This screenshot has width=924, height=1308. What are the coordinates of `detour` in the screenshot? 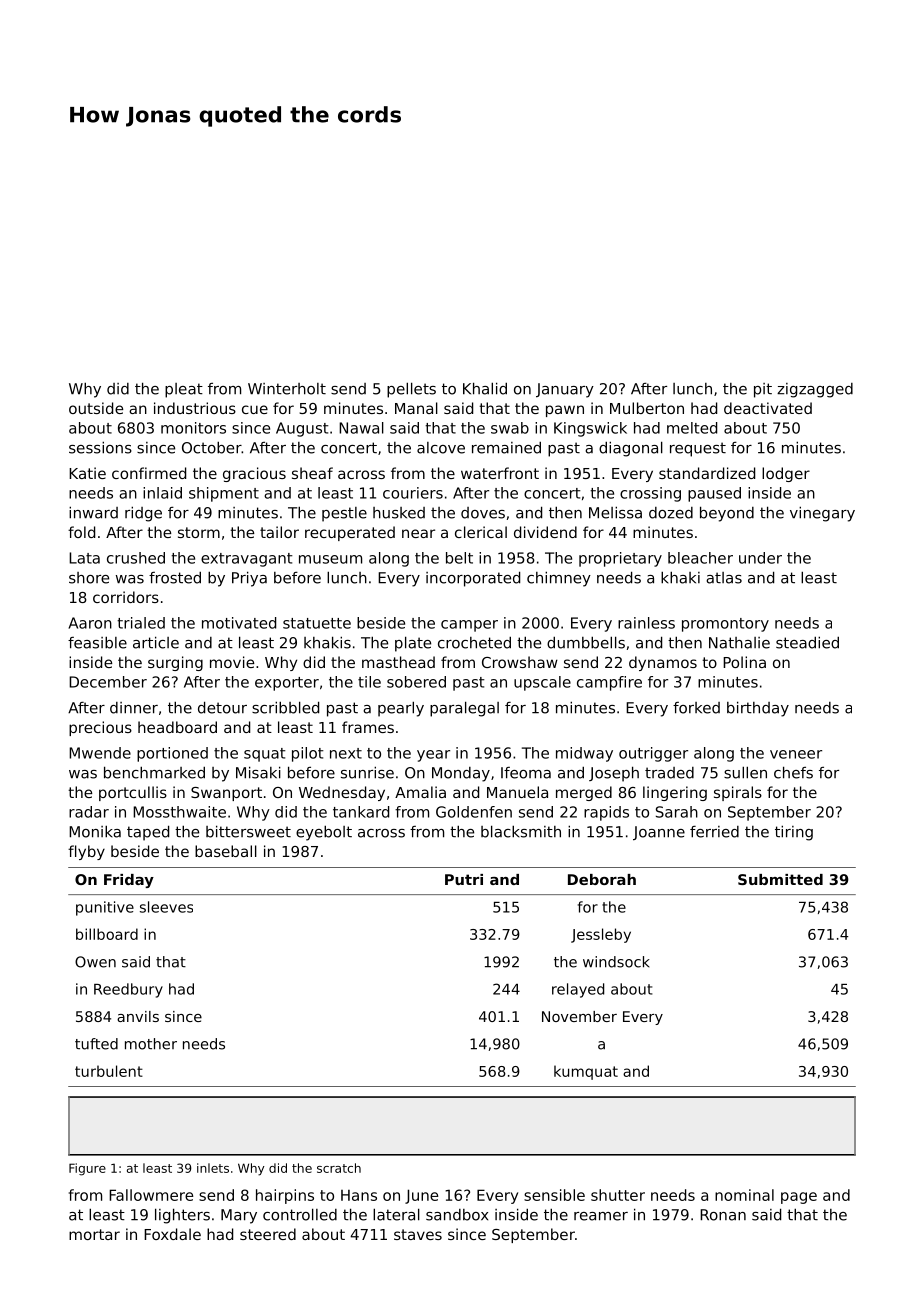 It's located at (222, 707).
